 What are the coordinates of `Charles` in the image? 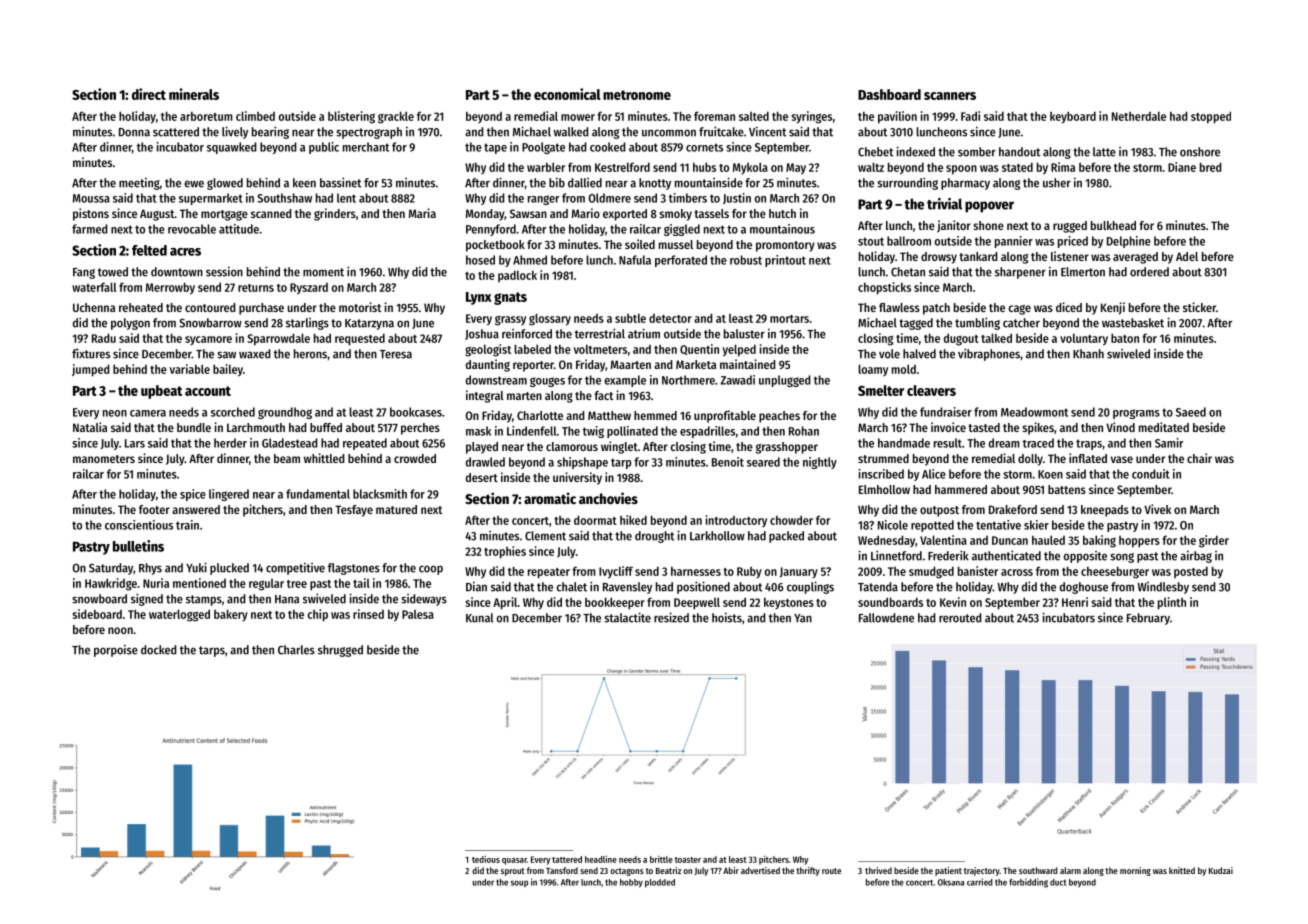 It's located at (296, 650).
